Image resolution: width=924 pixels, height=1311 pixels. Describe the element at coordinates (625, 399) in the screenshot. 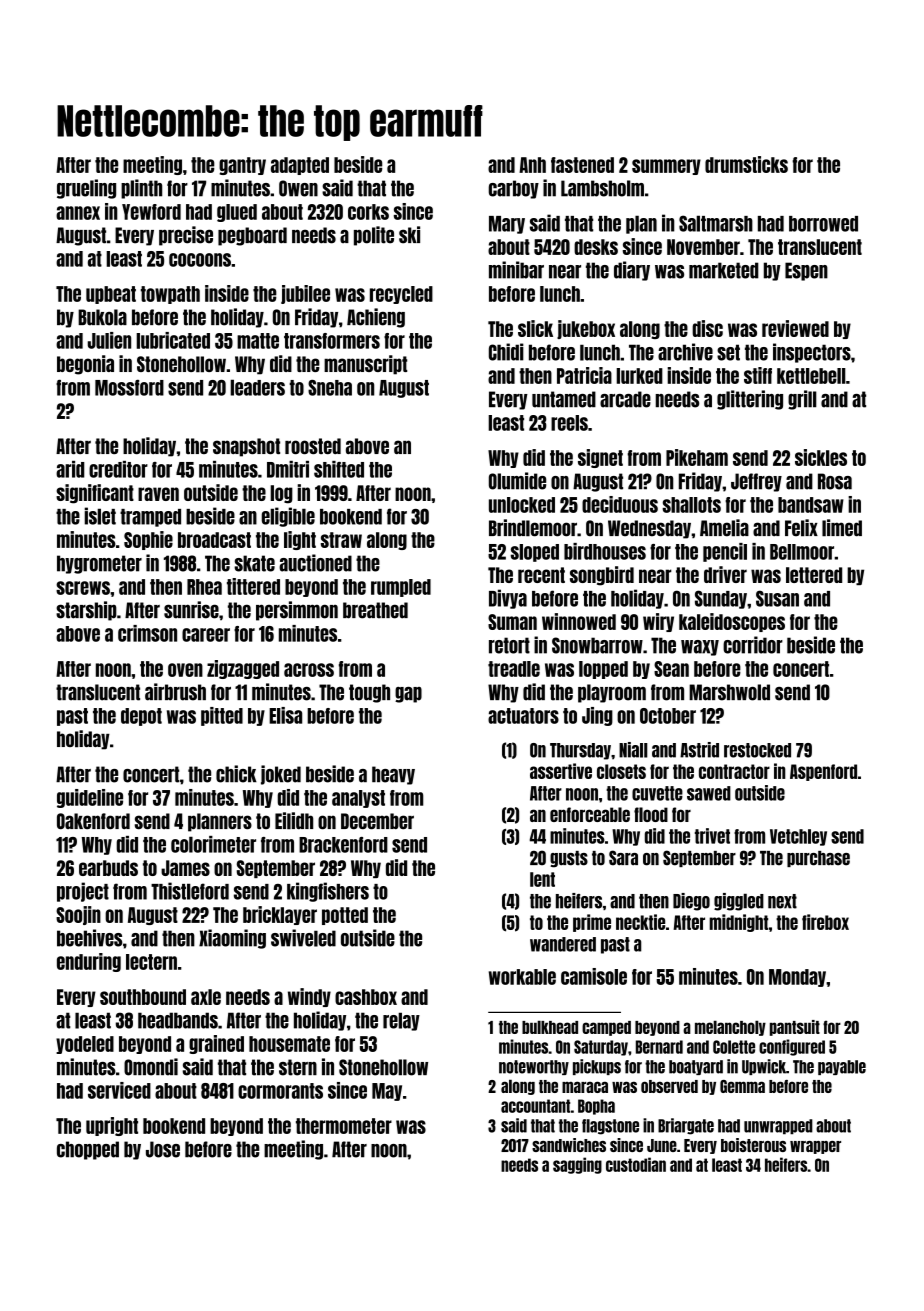

I see `arcade` at that location.
